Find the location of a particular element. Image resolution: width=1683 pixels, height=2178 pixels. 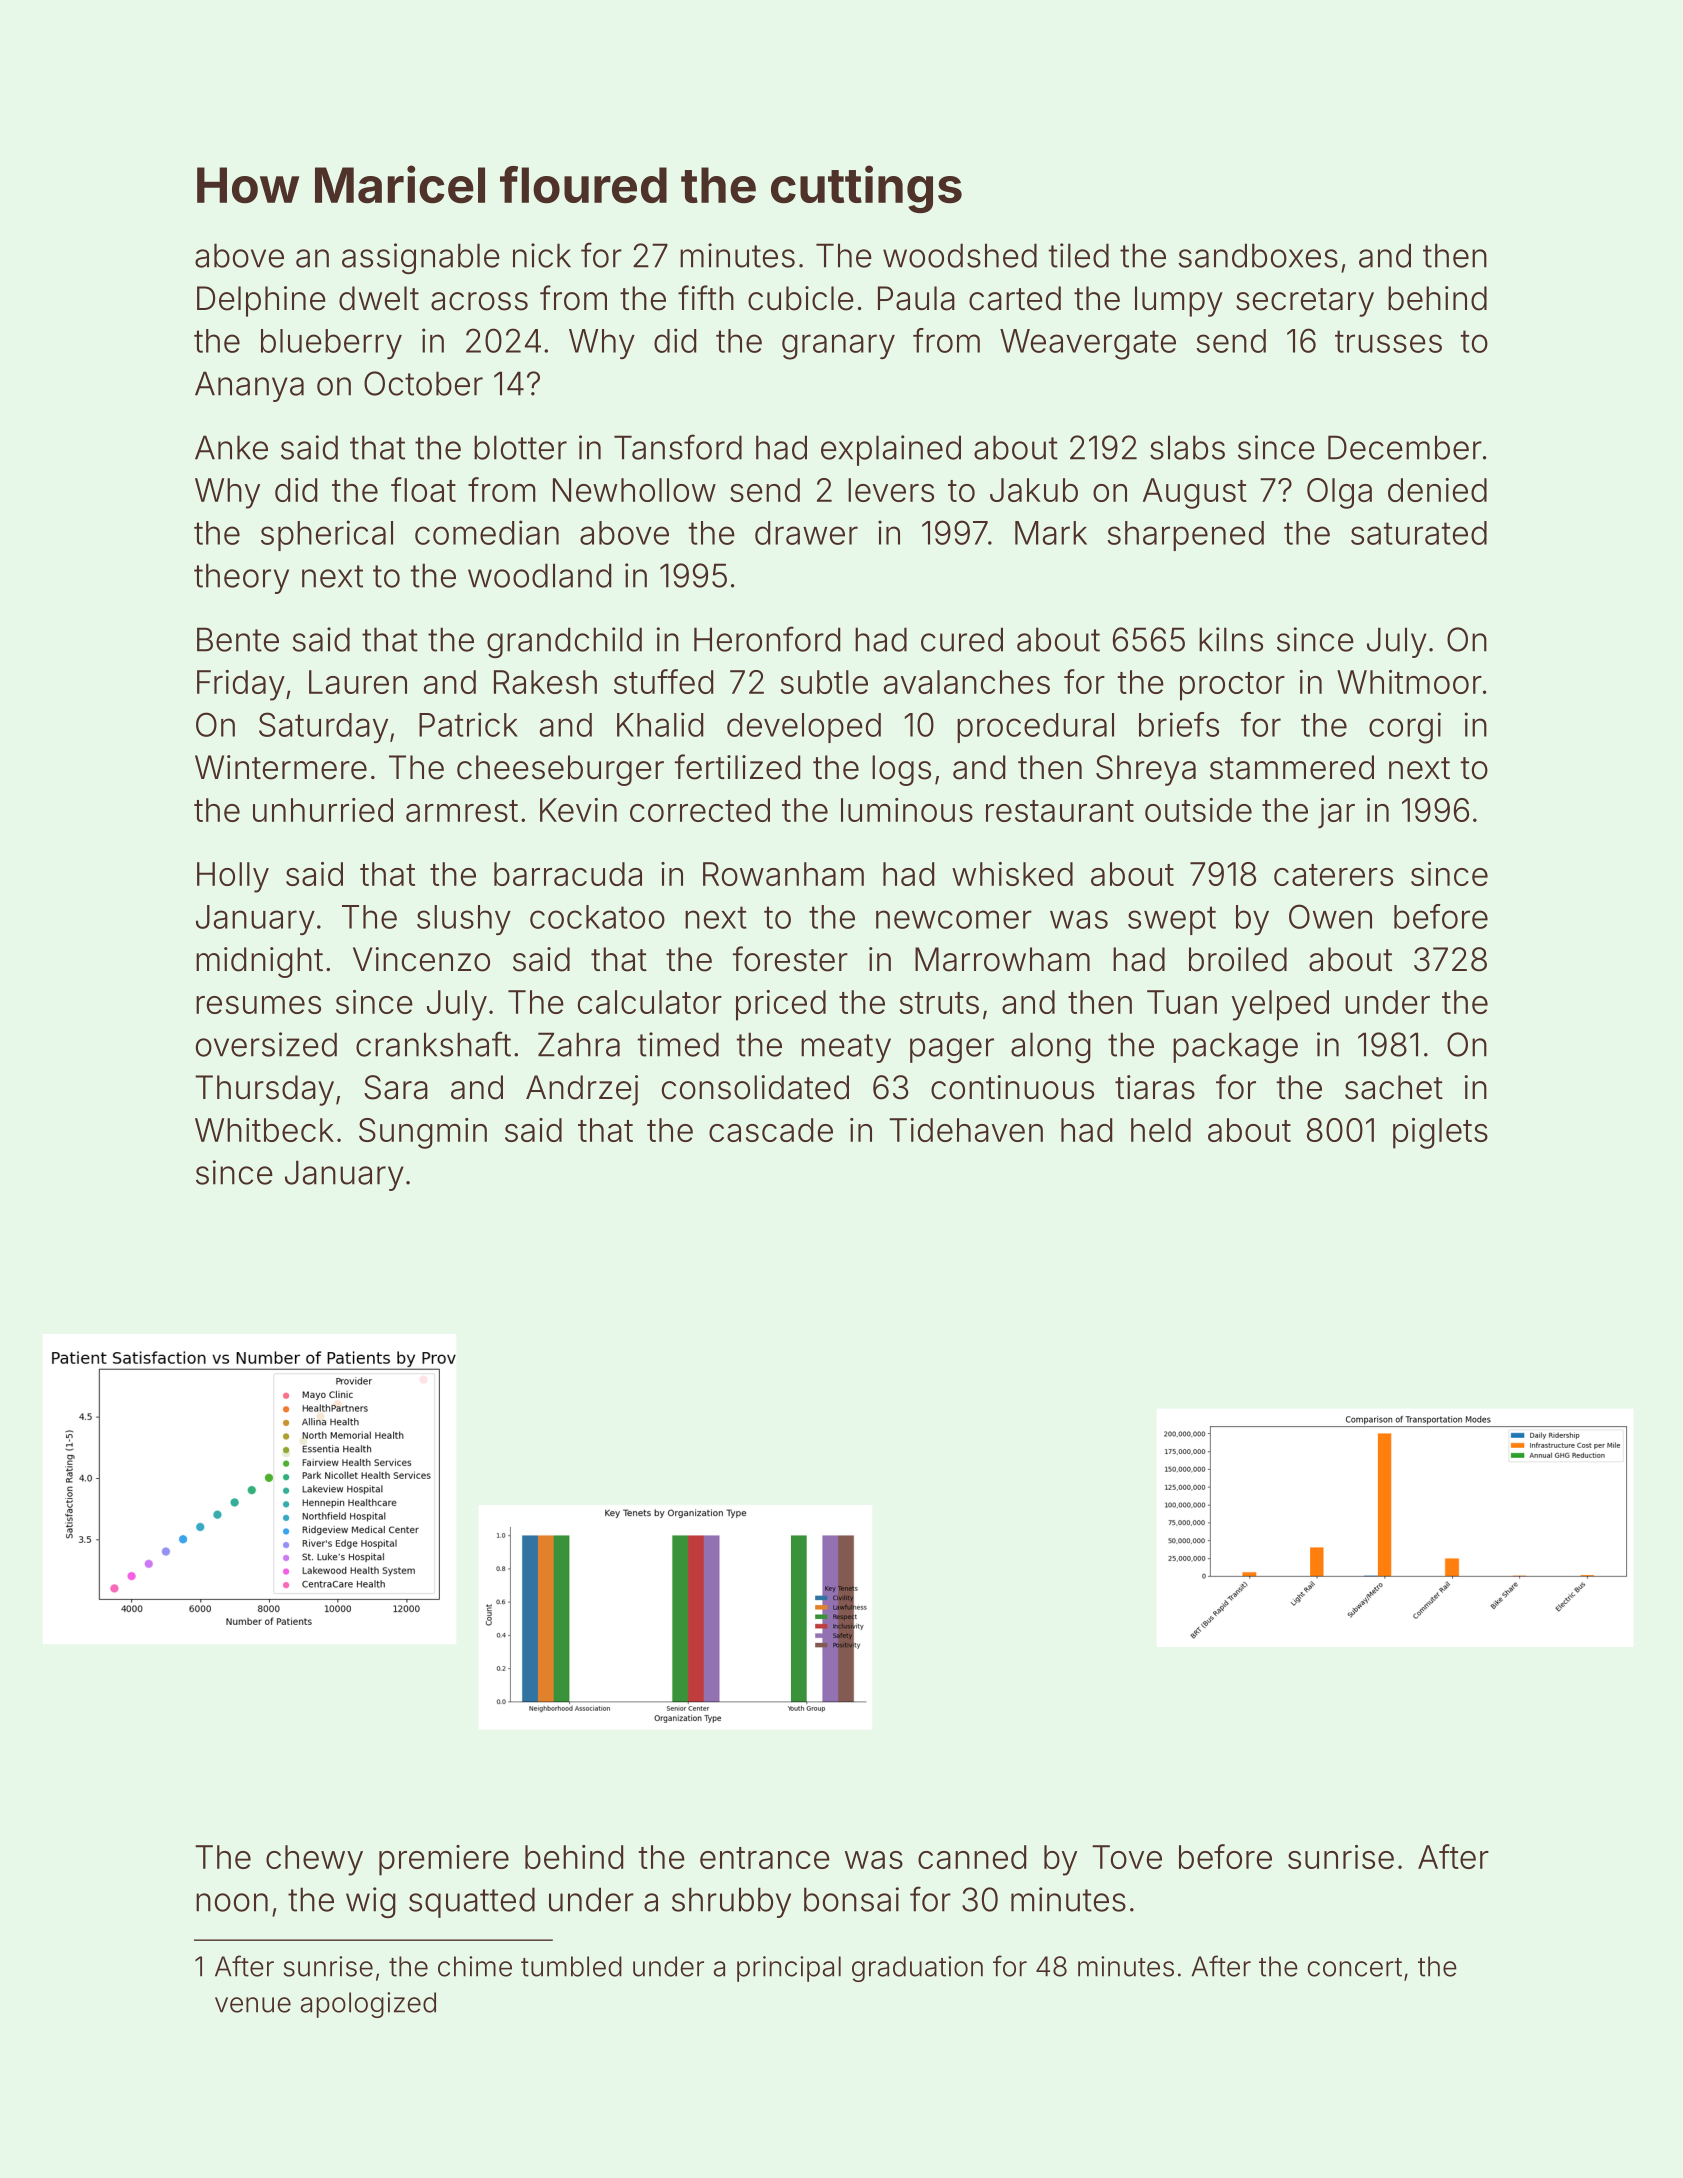

chewy is located at coordinates (314, 1860).
